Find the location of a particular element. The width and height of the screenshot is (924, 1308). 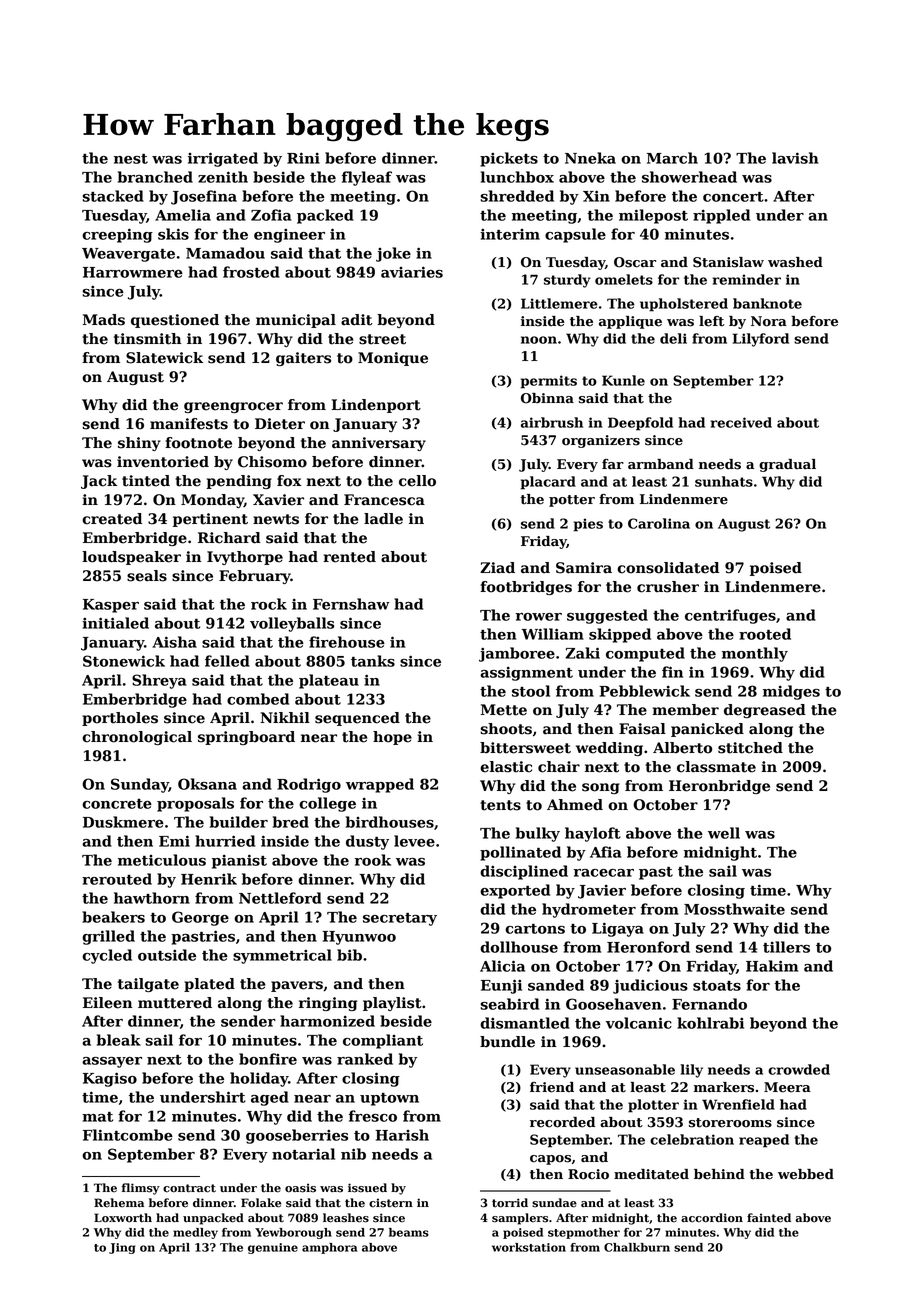

March is located at coordinates (672, 158).
